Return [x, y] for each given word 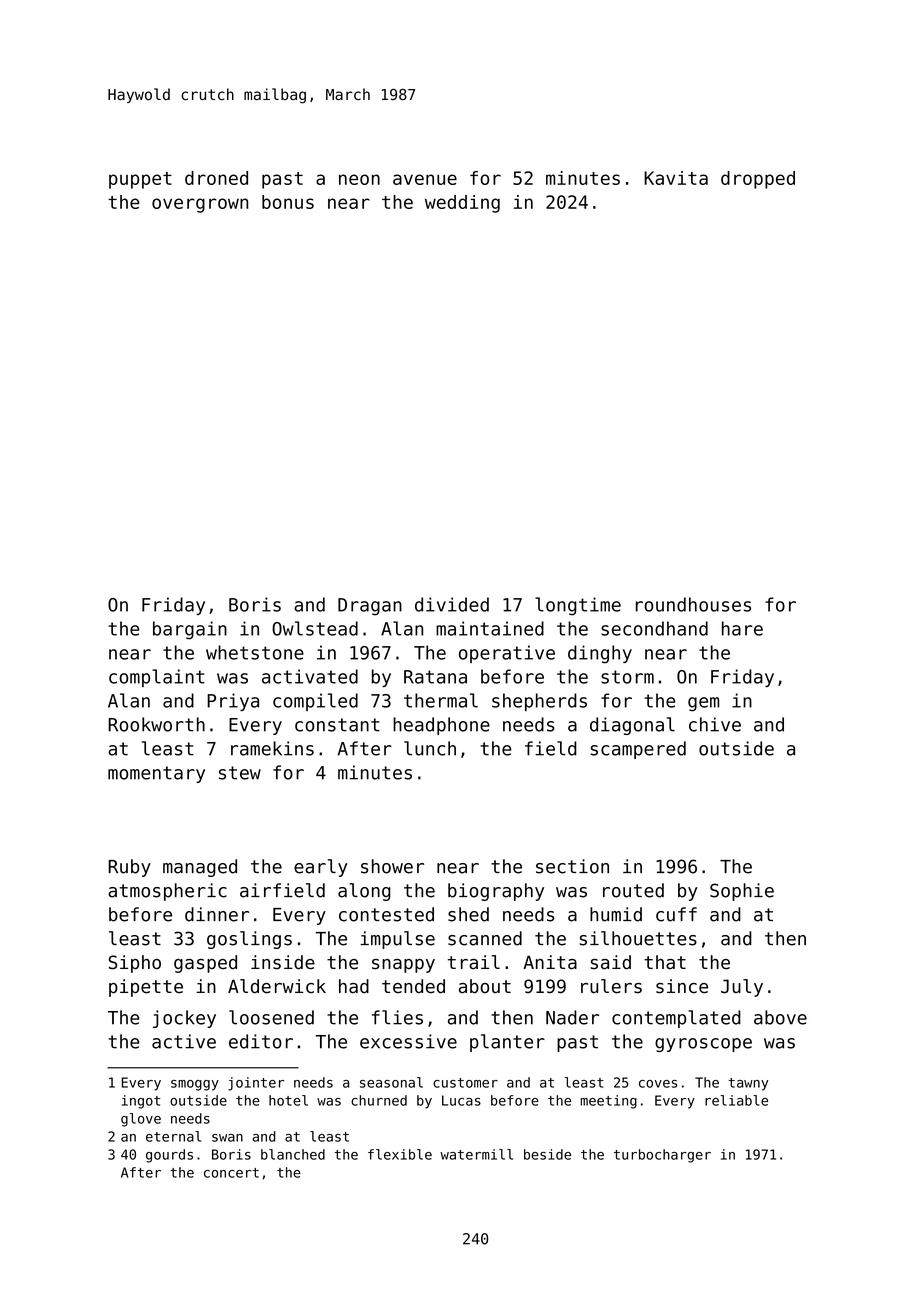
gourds [169, 1156]
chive [715, 724]
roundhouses [693, 604]
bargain [190, 630]
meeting [609, 1102]
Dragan [370, 607]
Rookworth [156, 724]
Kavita [676, 178]
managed [200, 868]
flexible [400, 1154]
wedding [462, 204]
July [742, 988]
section [572, 866]
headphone [441, 726]
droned [216, 178]
